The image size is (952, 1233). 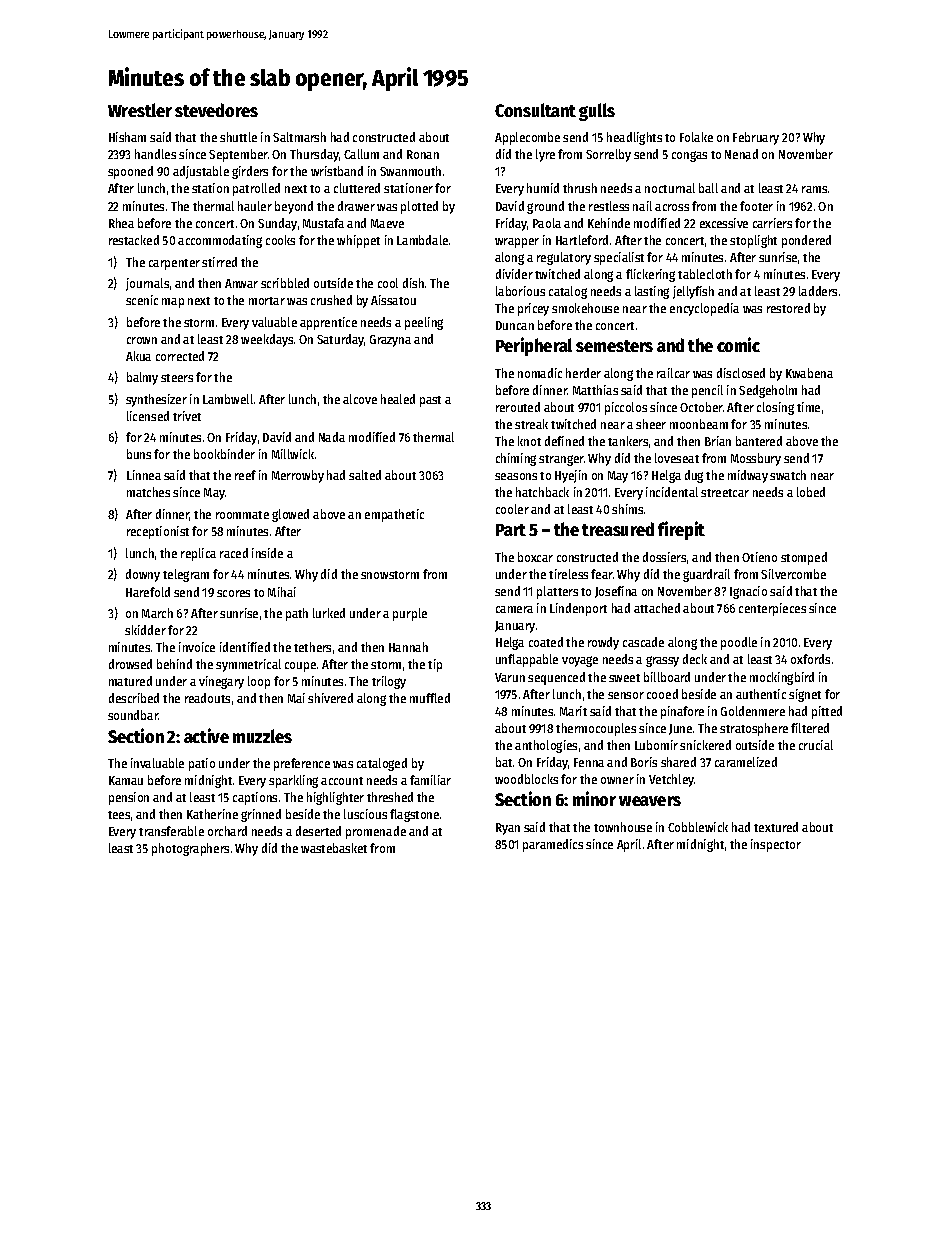 I want to click on February, so click(x=756, y=138).
